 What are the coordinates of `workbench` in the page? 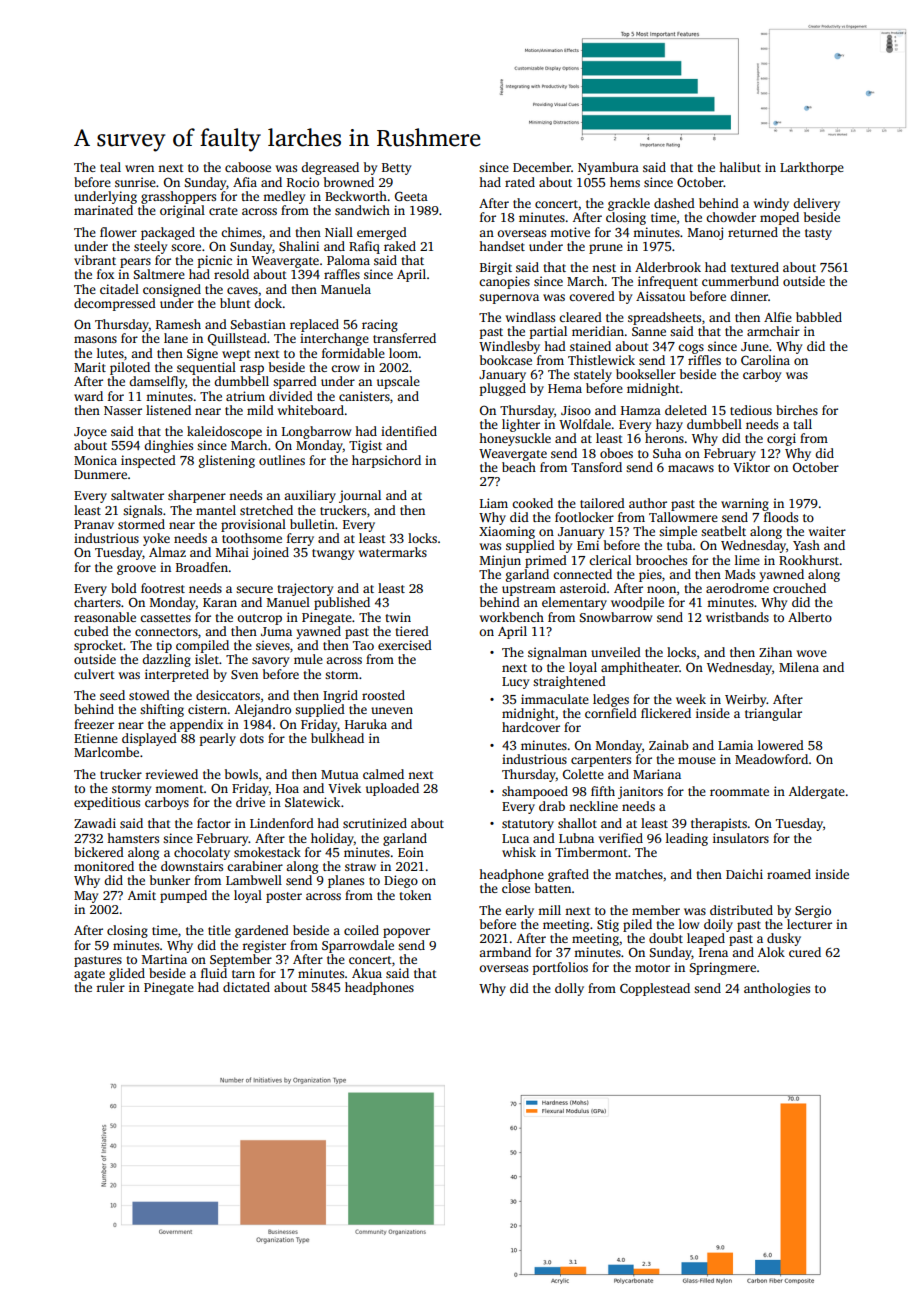 It's located at (512, 617).
